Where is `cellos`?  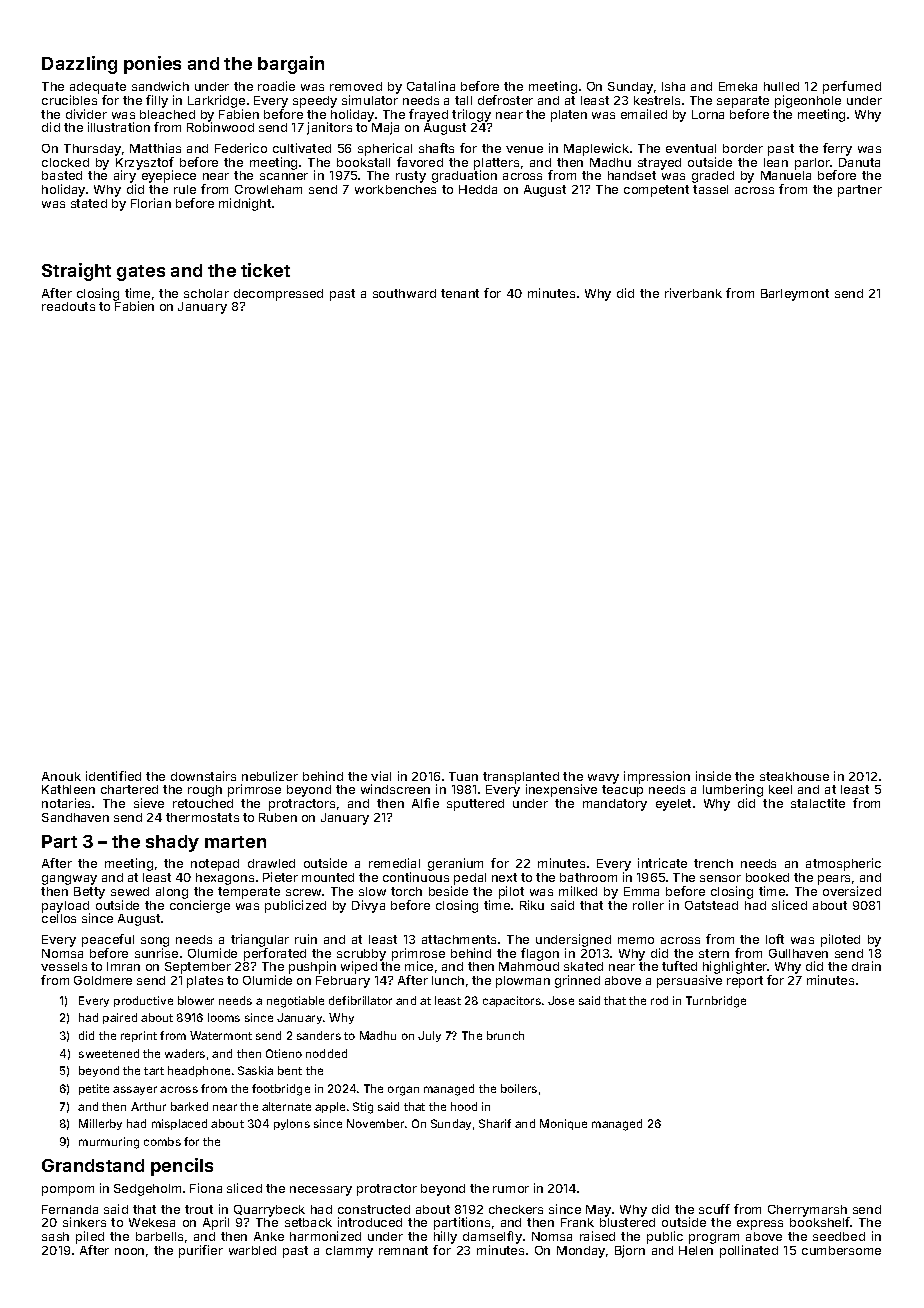
cellos is located at coordinates (59, 918).
